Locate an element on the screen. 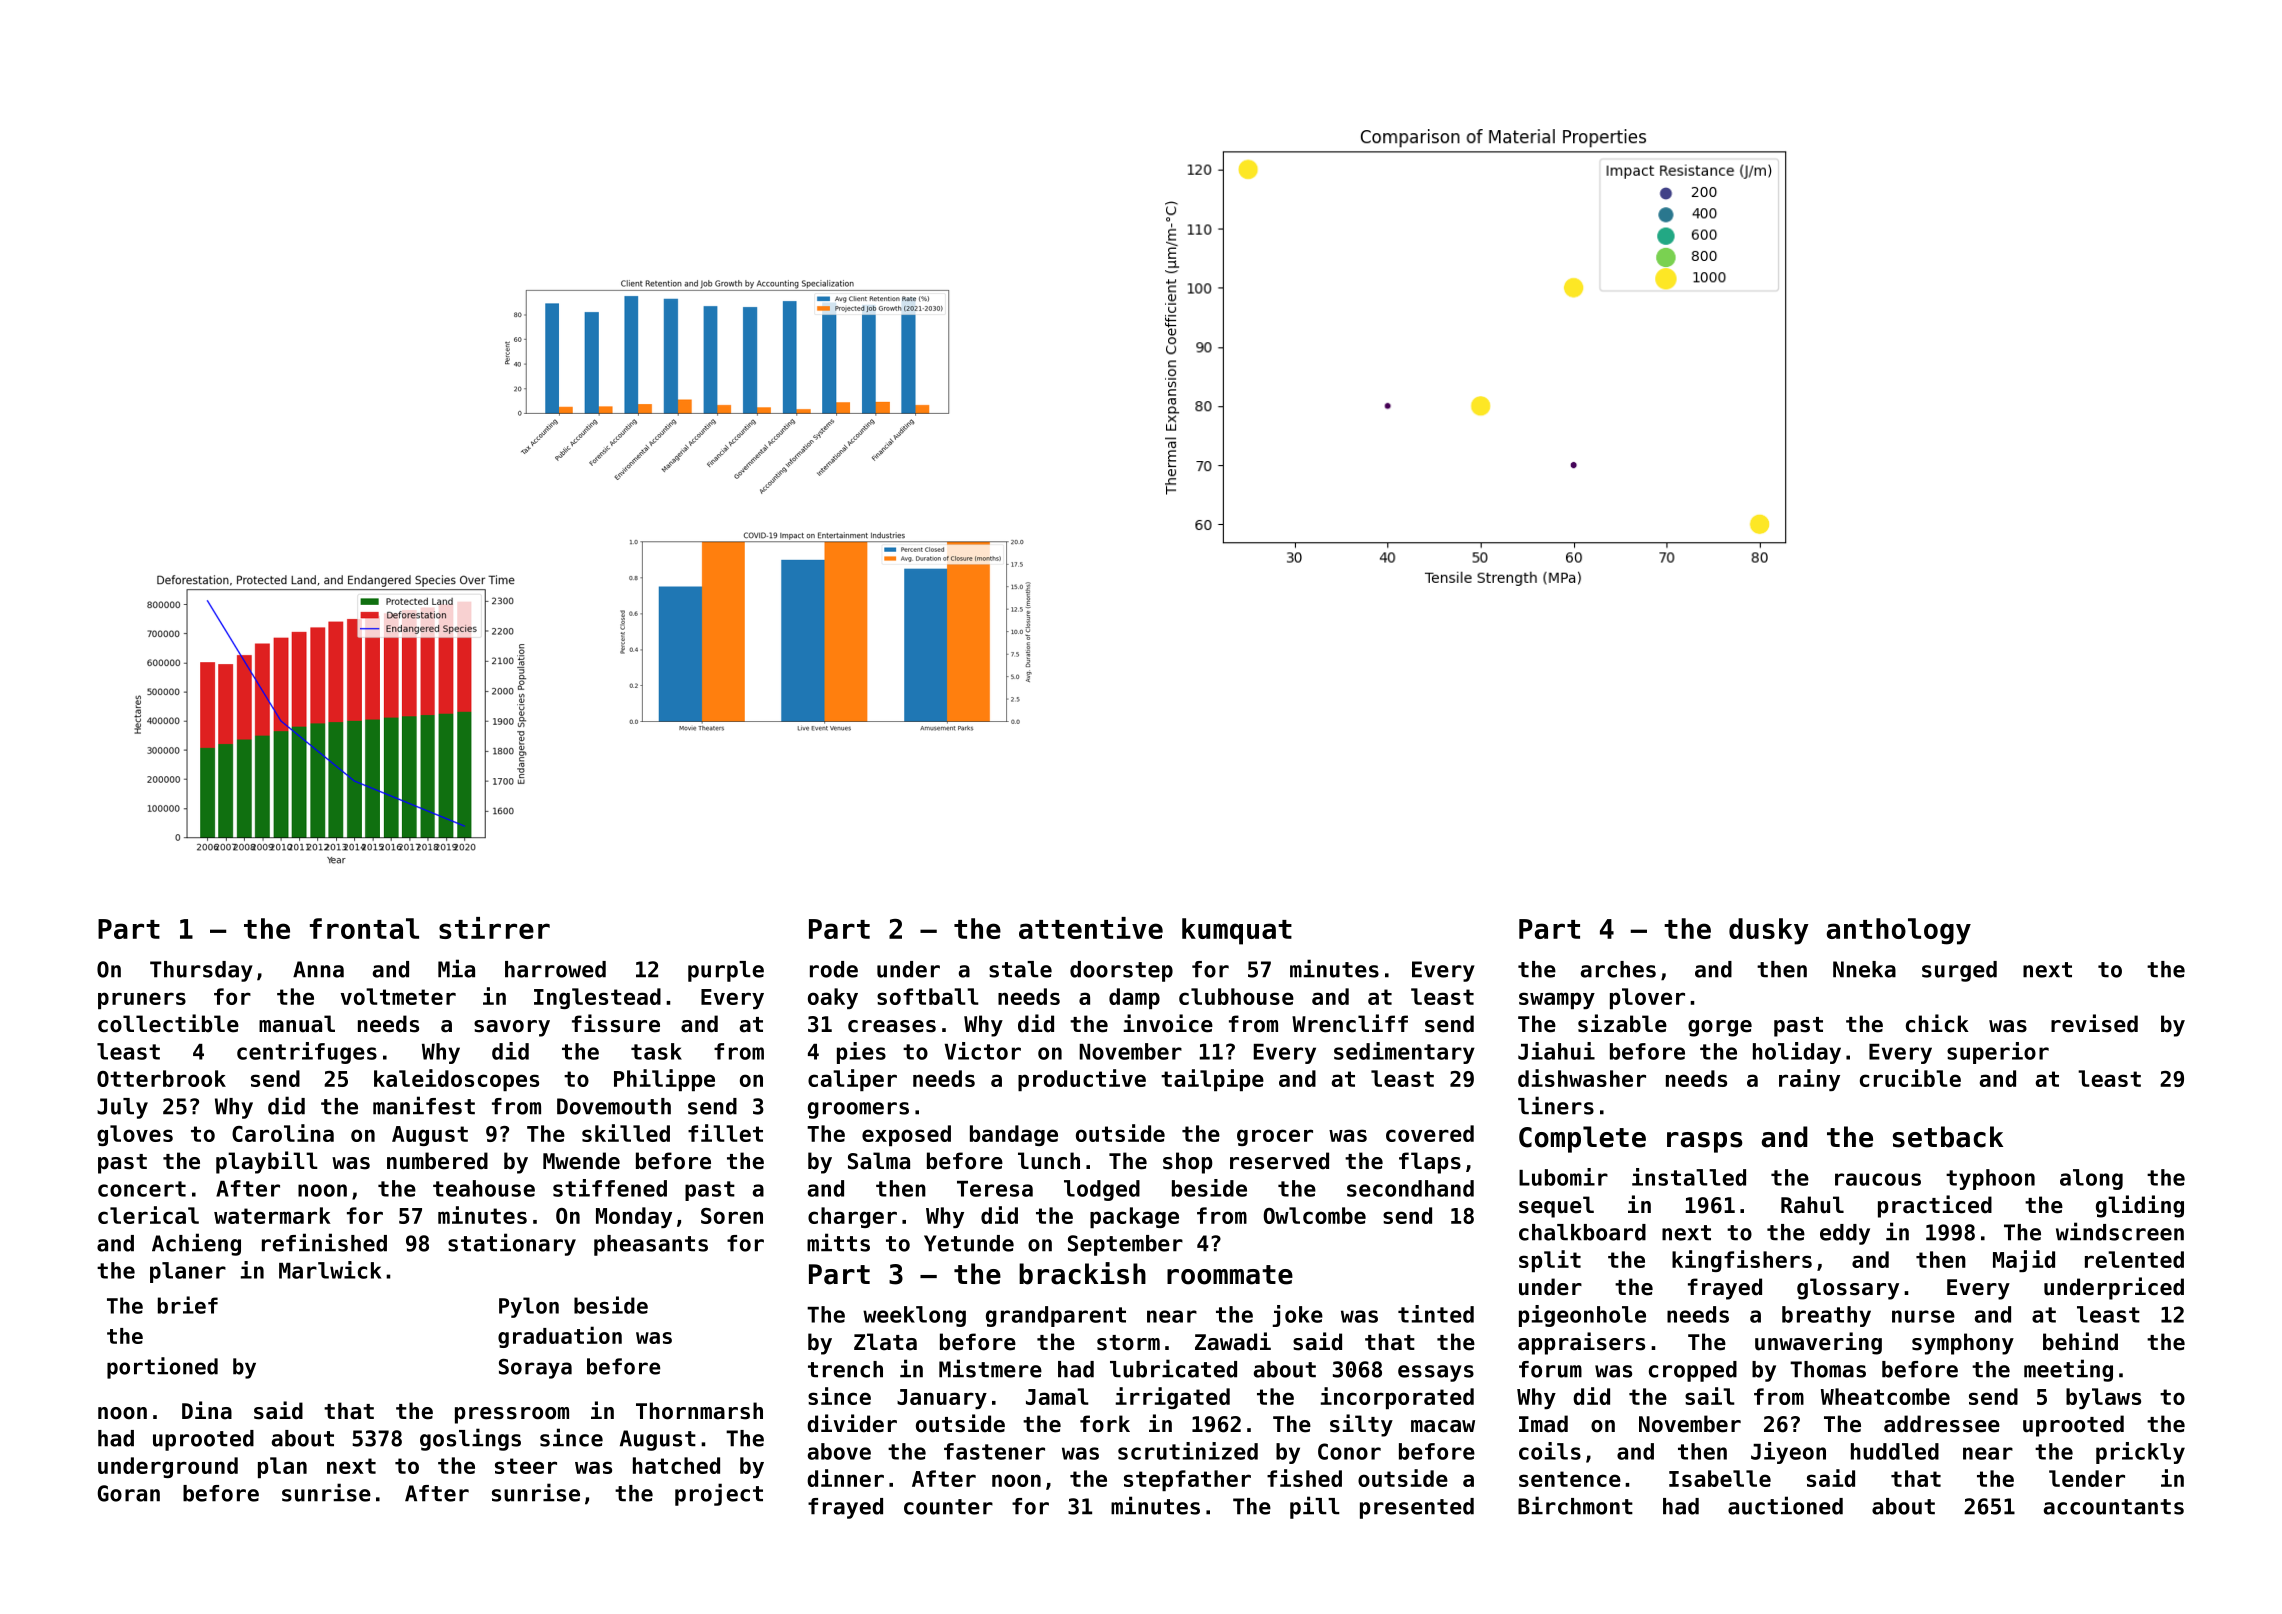 Image resolution: width=2282 pixels, height=1614 pixels. stale is located at coordinates (1020, 969).
